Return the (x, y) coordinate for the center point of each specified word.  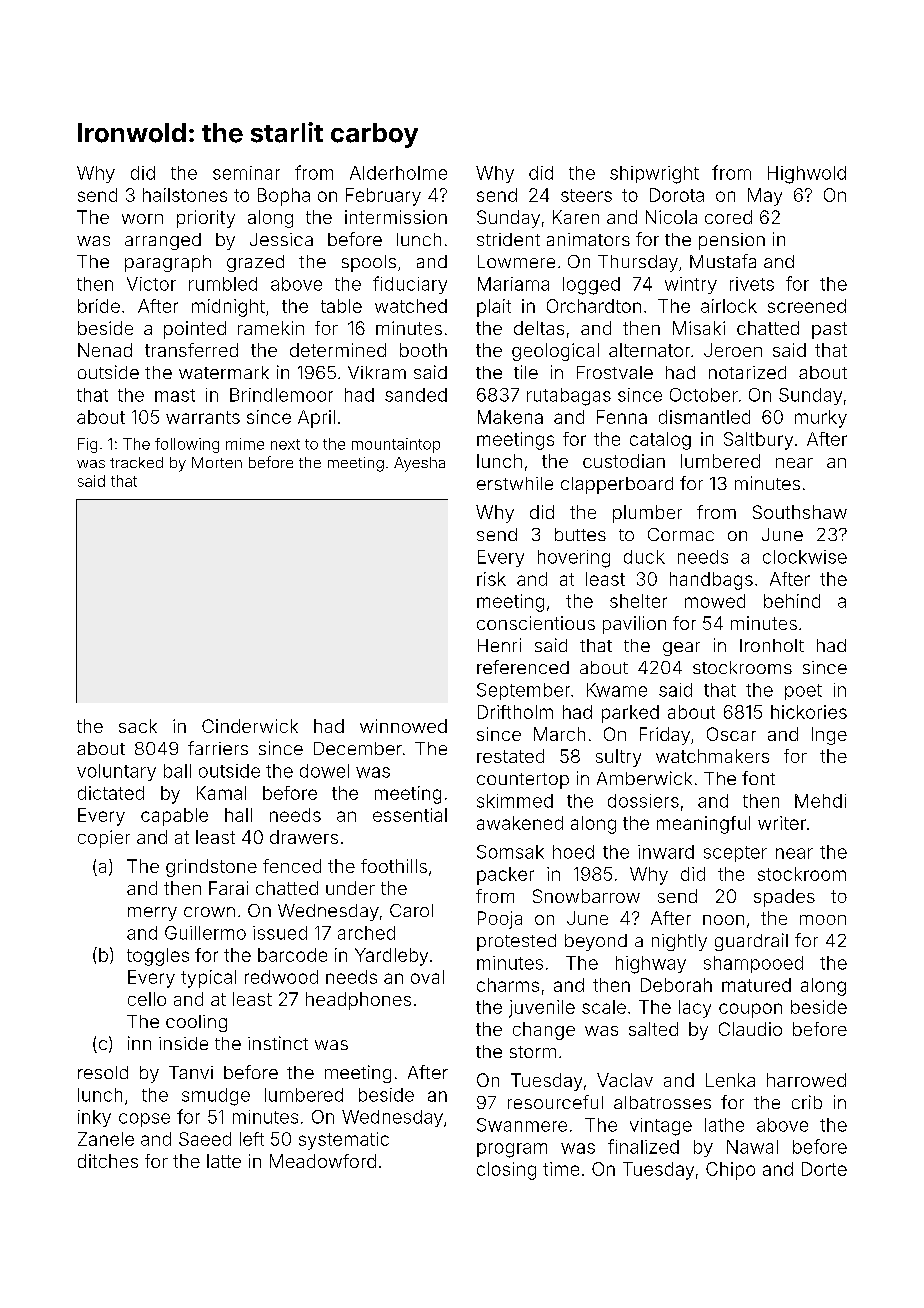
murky (821, 419)
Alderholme (398, 173)
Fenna (622, 417)
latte (224, 1161)
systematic (344, 1141)
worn (142, 219)
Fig (87, 445)
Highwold (807, 175)
